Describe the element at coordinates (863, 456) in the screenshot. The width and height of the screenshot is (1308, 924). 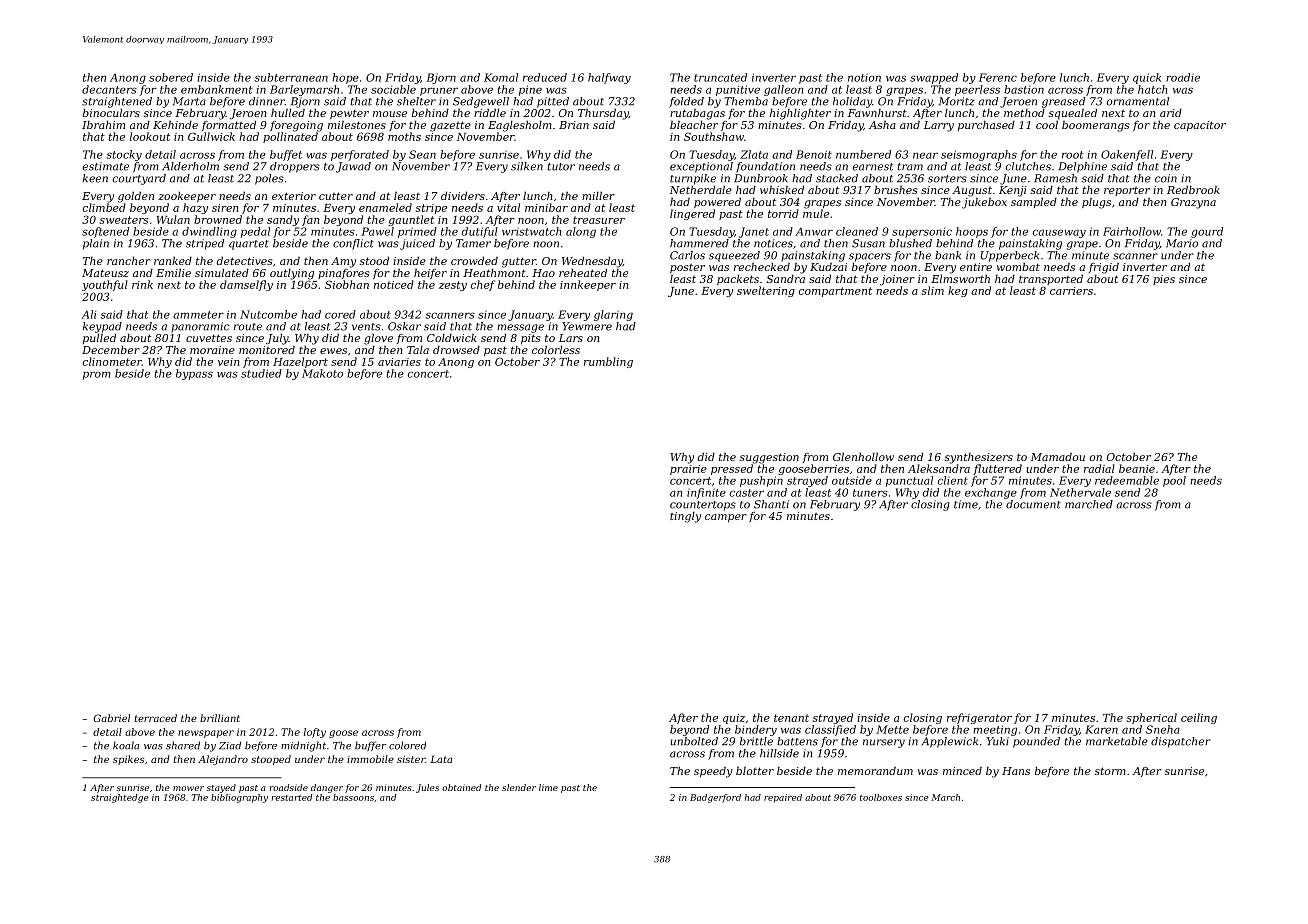
I see `Glenhollow` at that location.
